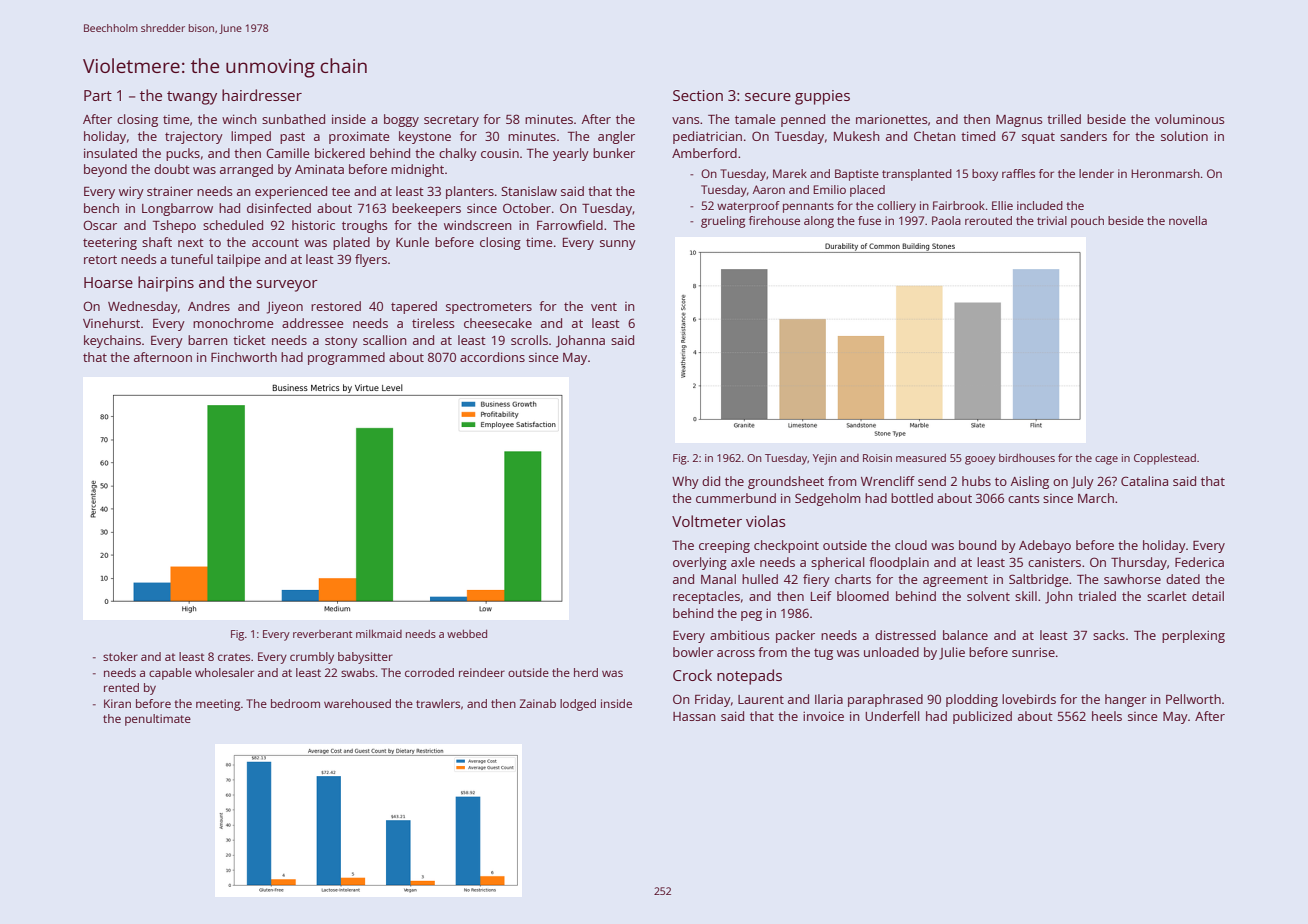 Image resolution: width=1308 pixels, height=924 pixels. What do you see at coordinates (988, 220) in the screenshot?
I see `rerouted` at bounding box center [988, 220].
